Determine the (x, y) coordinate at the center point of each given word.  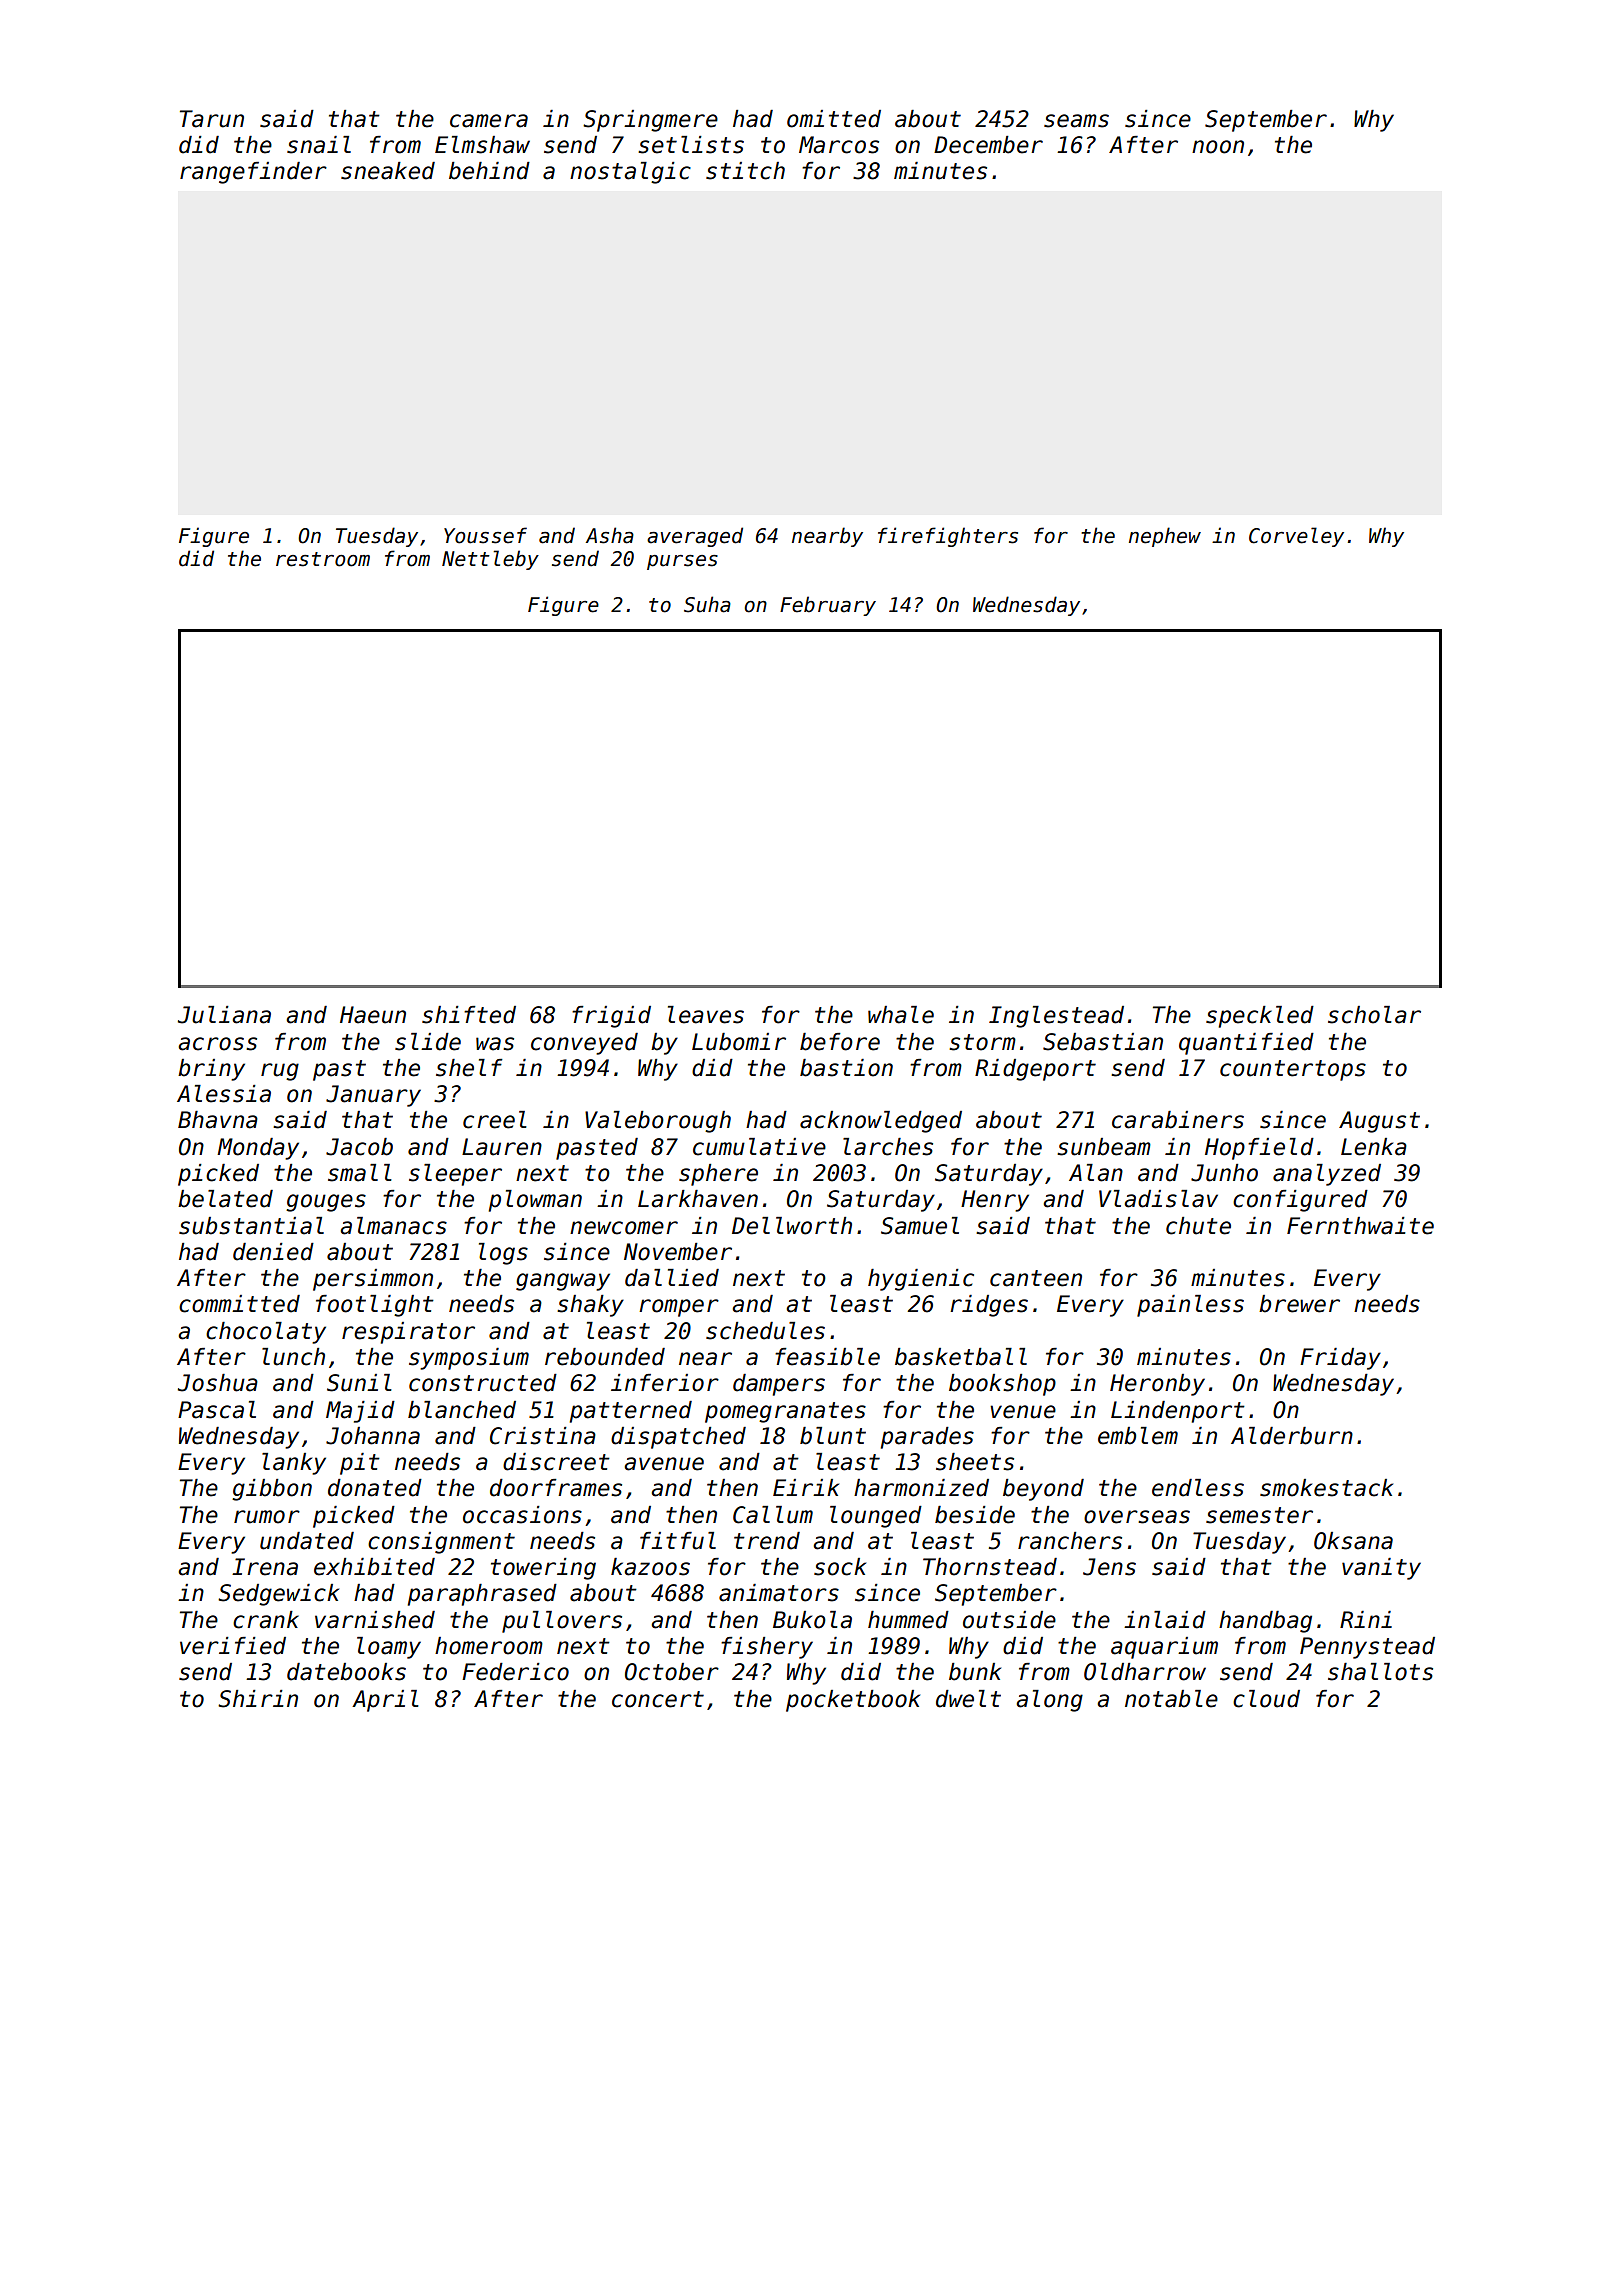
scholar (1374, 1015)
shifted (469, 1015)
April (385, 1701)
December (988, 145)
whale (901, 1015)
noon (1218, 147)
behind (489, 171)
